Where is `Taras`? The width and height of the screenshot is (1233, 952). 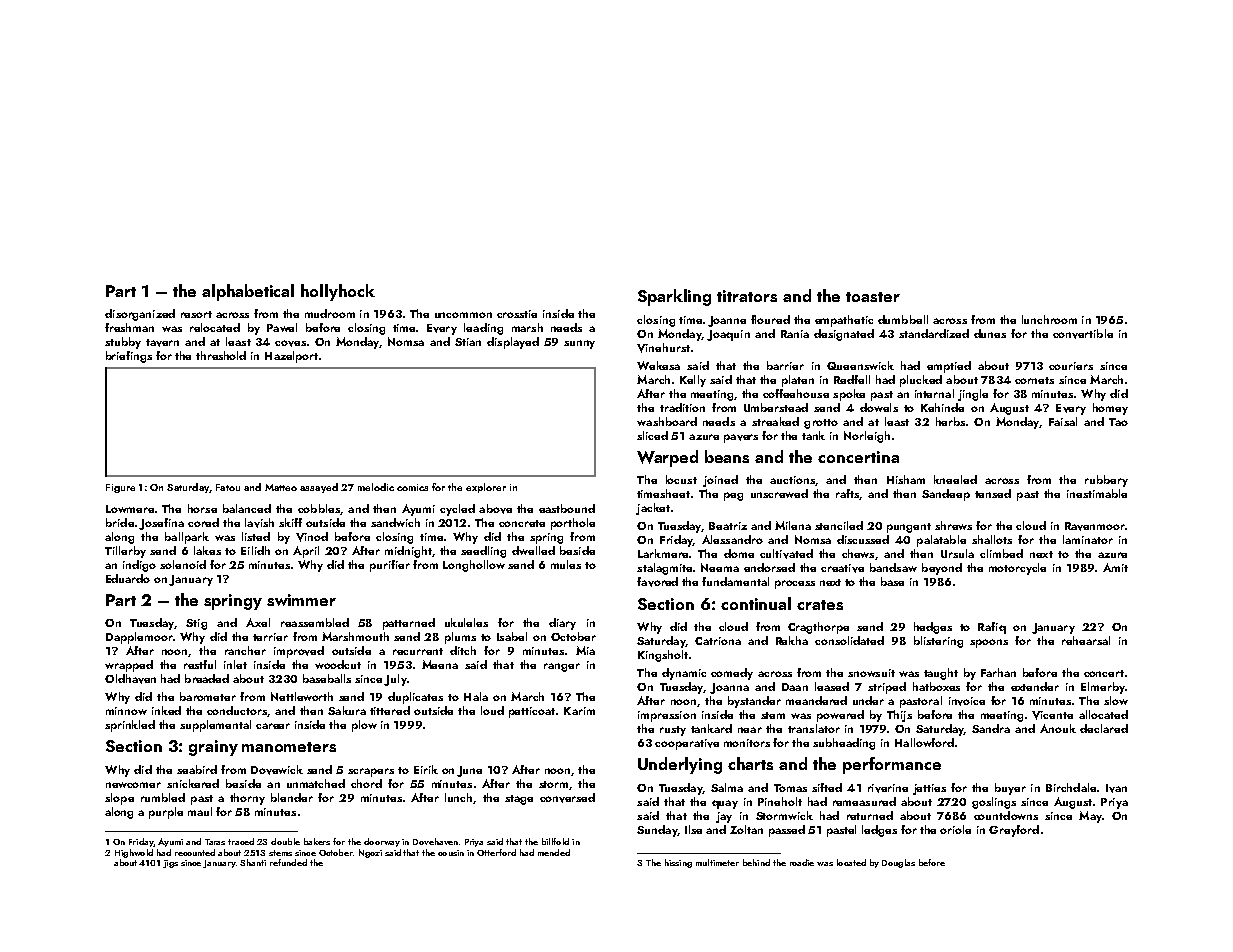
Taras is located at coordinates (215, 842).
